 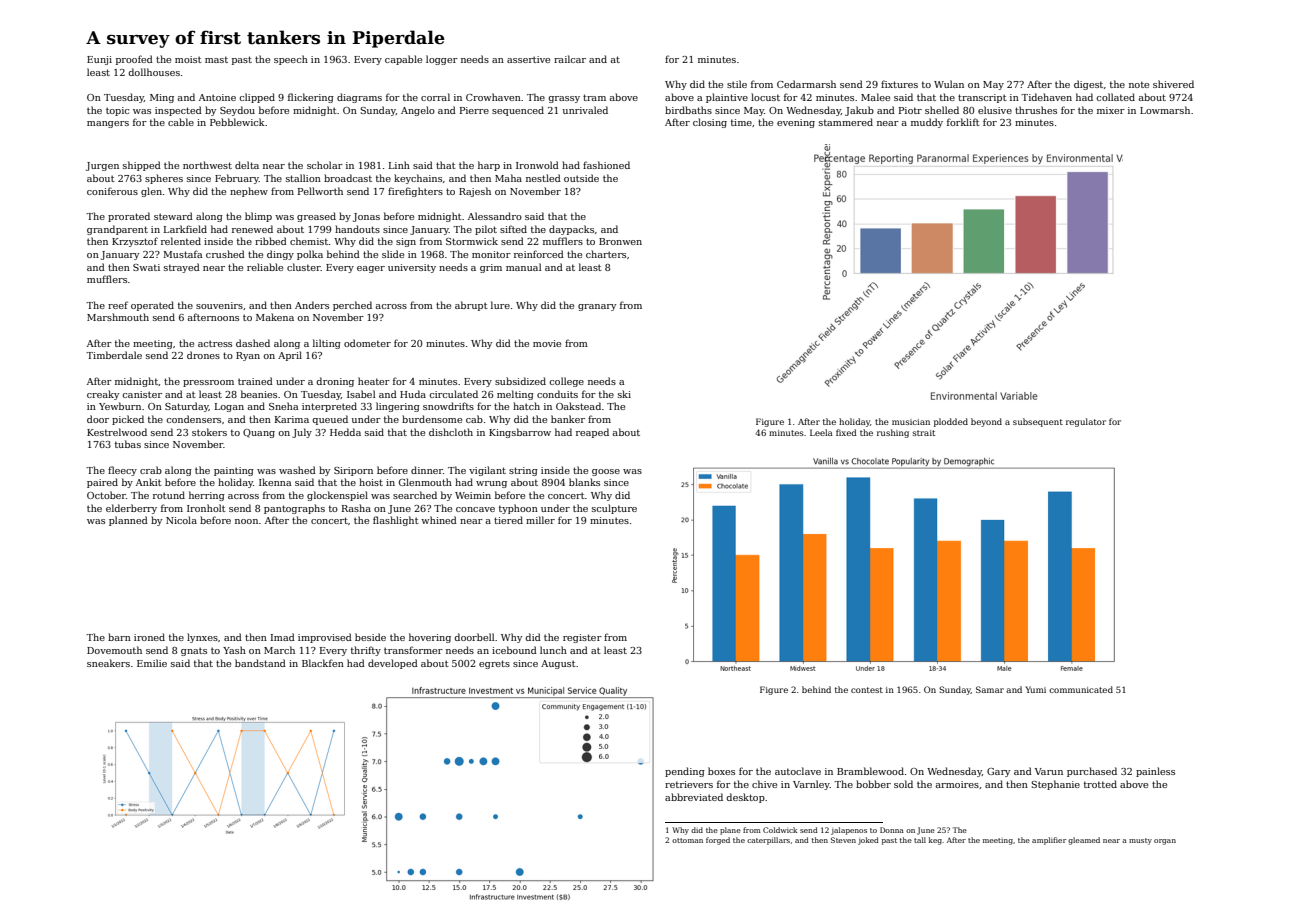 I want to click on musician, so click(x=911, y=422).
